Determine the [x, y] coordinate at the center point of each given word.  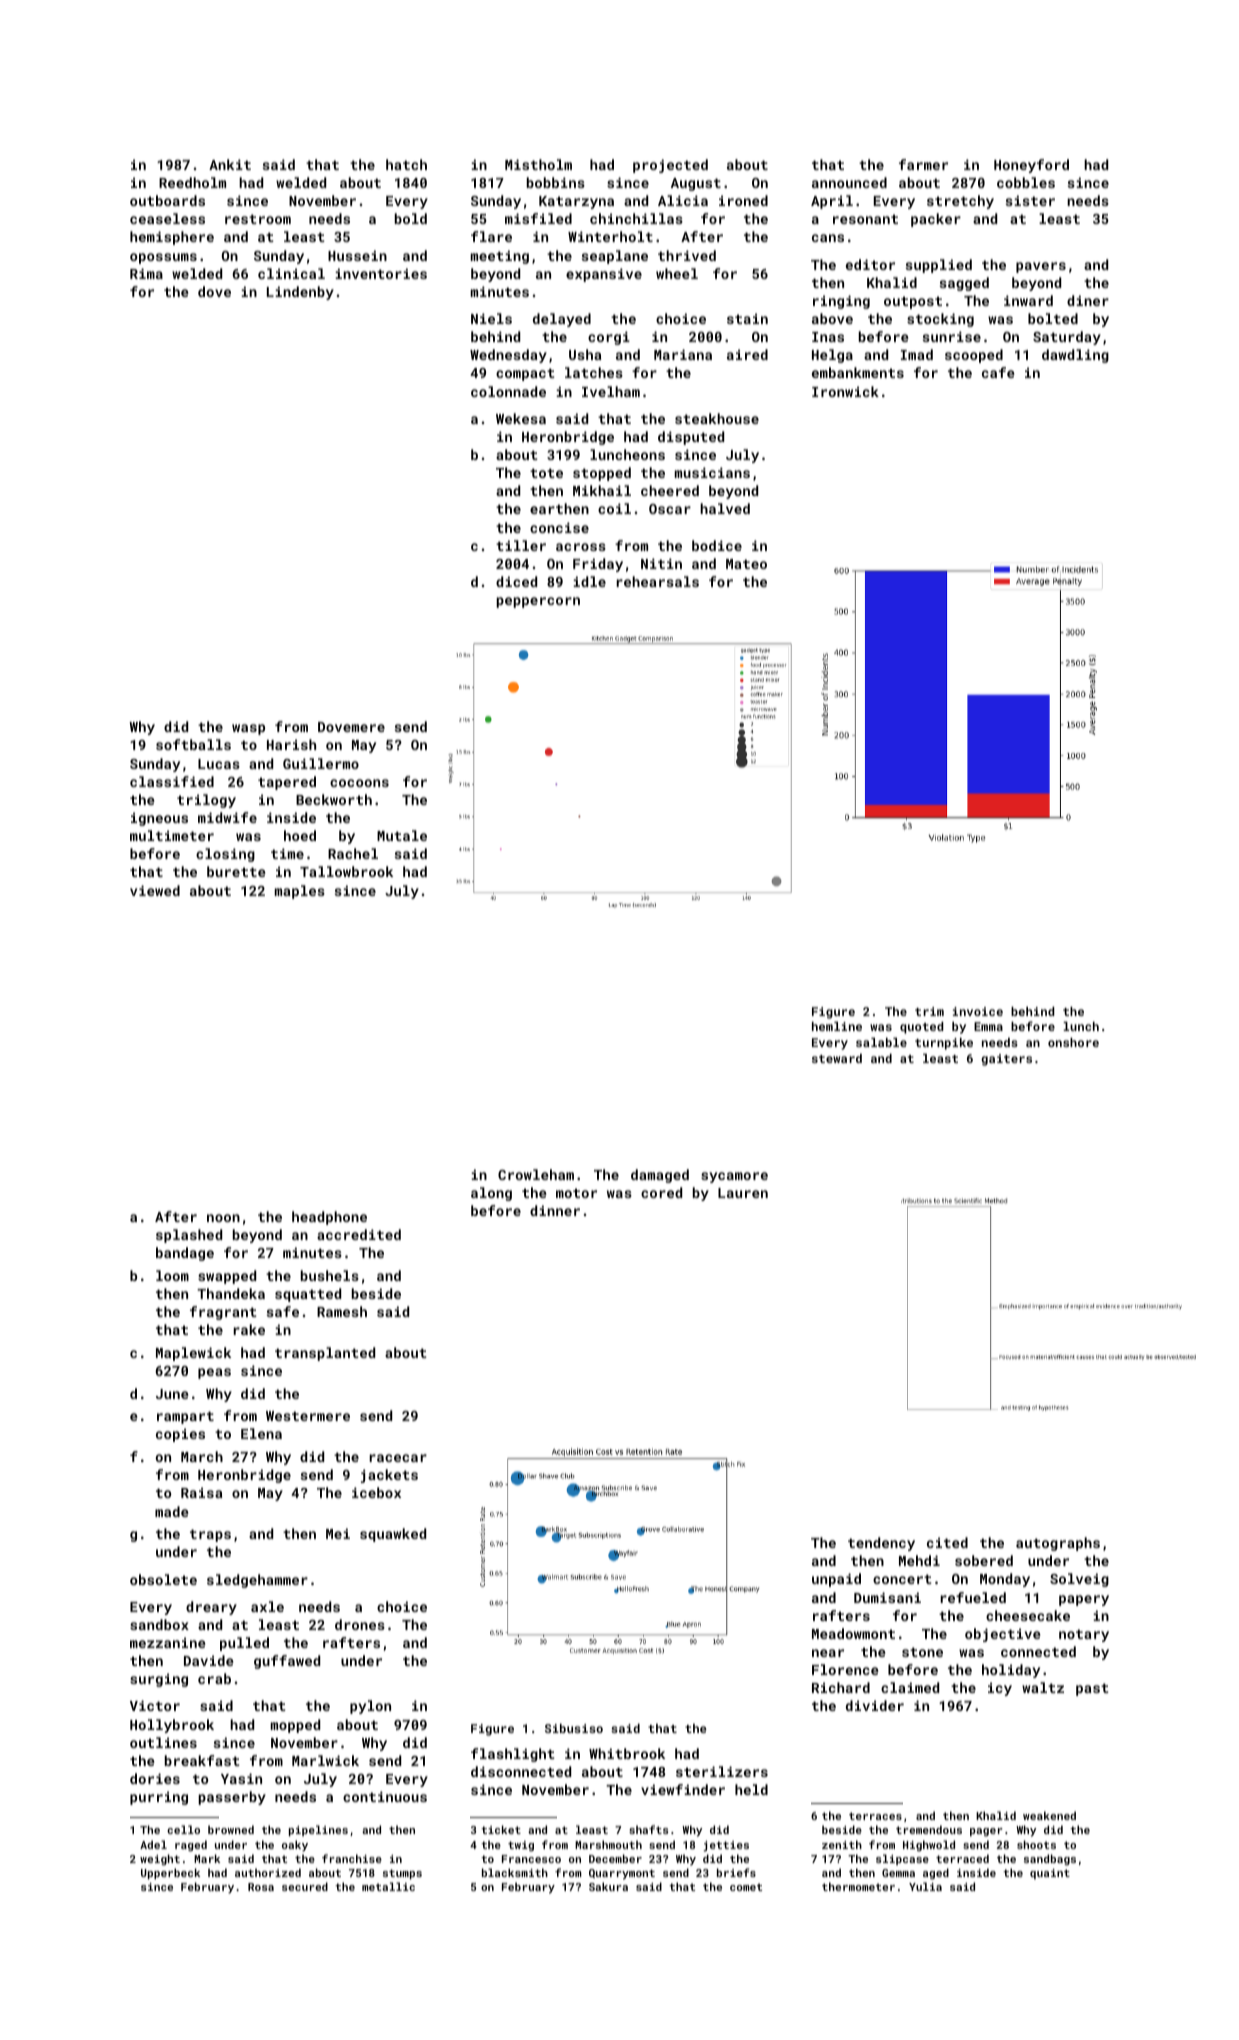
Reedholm [192, 182]
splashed [189, 1236]
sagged [964, 284]
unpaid [836, 1580]
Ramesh [342, 1311]
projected [670, 166]
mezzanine [168, 1642]
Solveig [1079, 1580]
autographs [1058, 1544]
